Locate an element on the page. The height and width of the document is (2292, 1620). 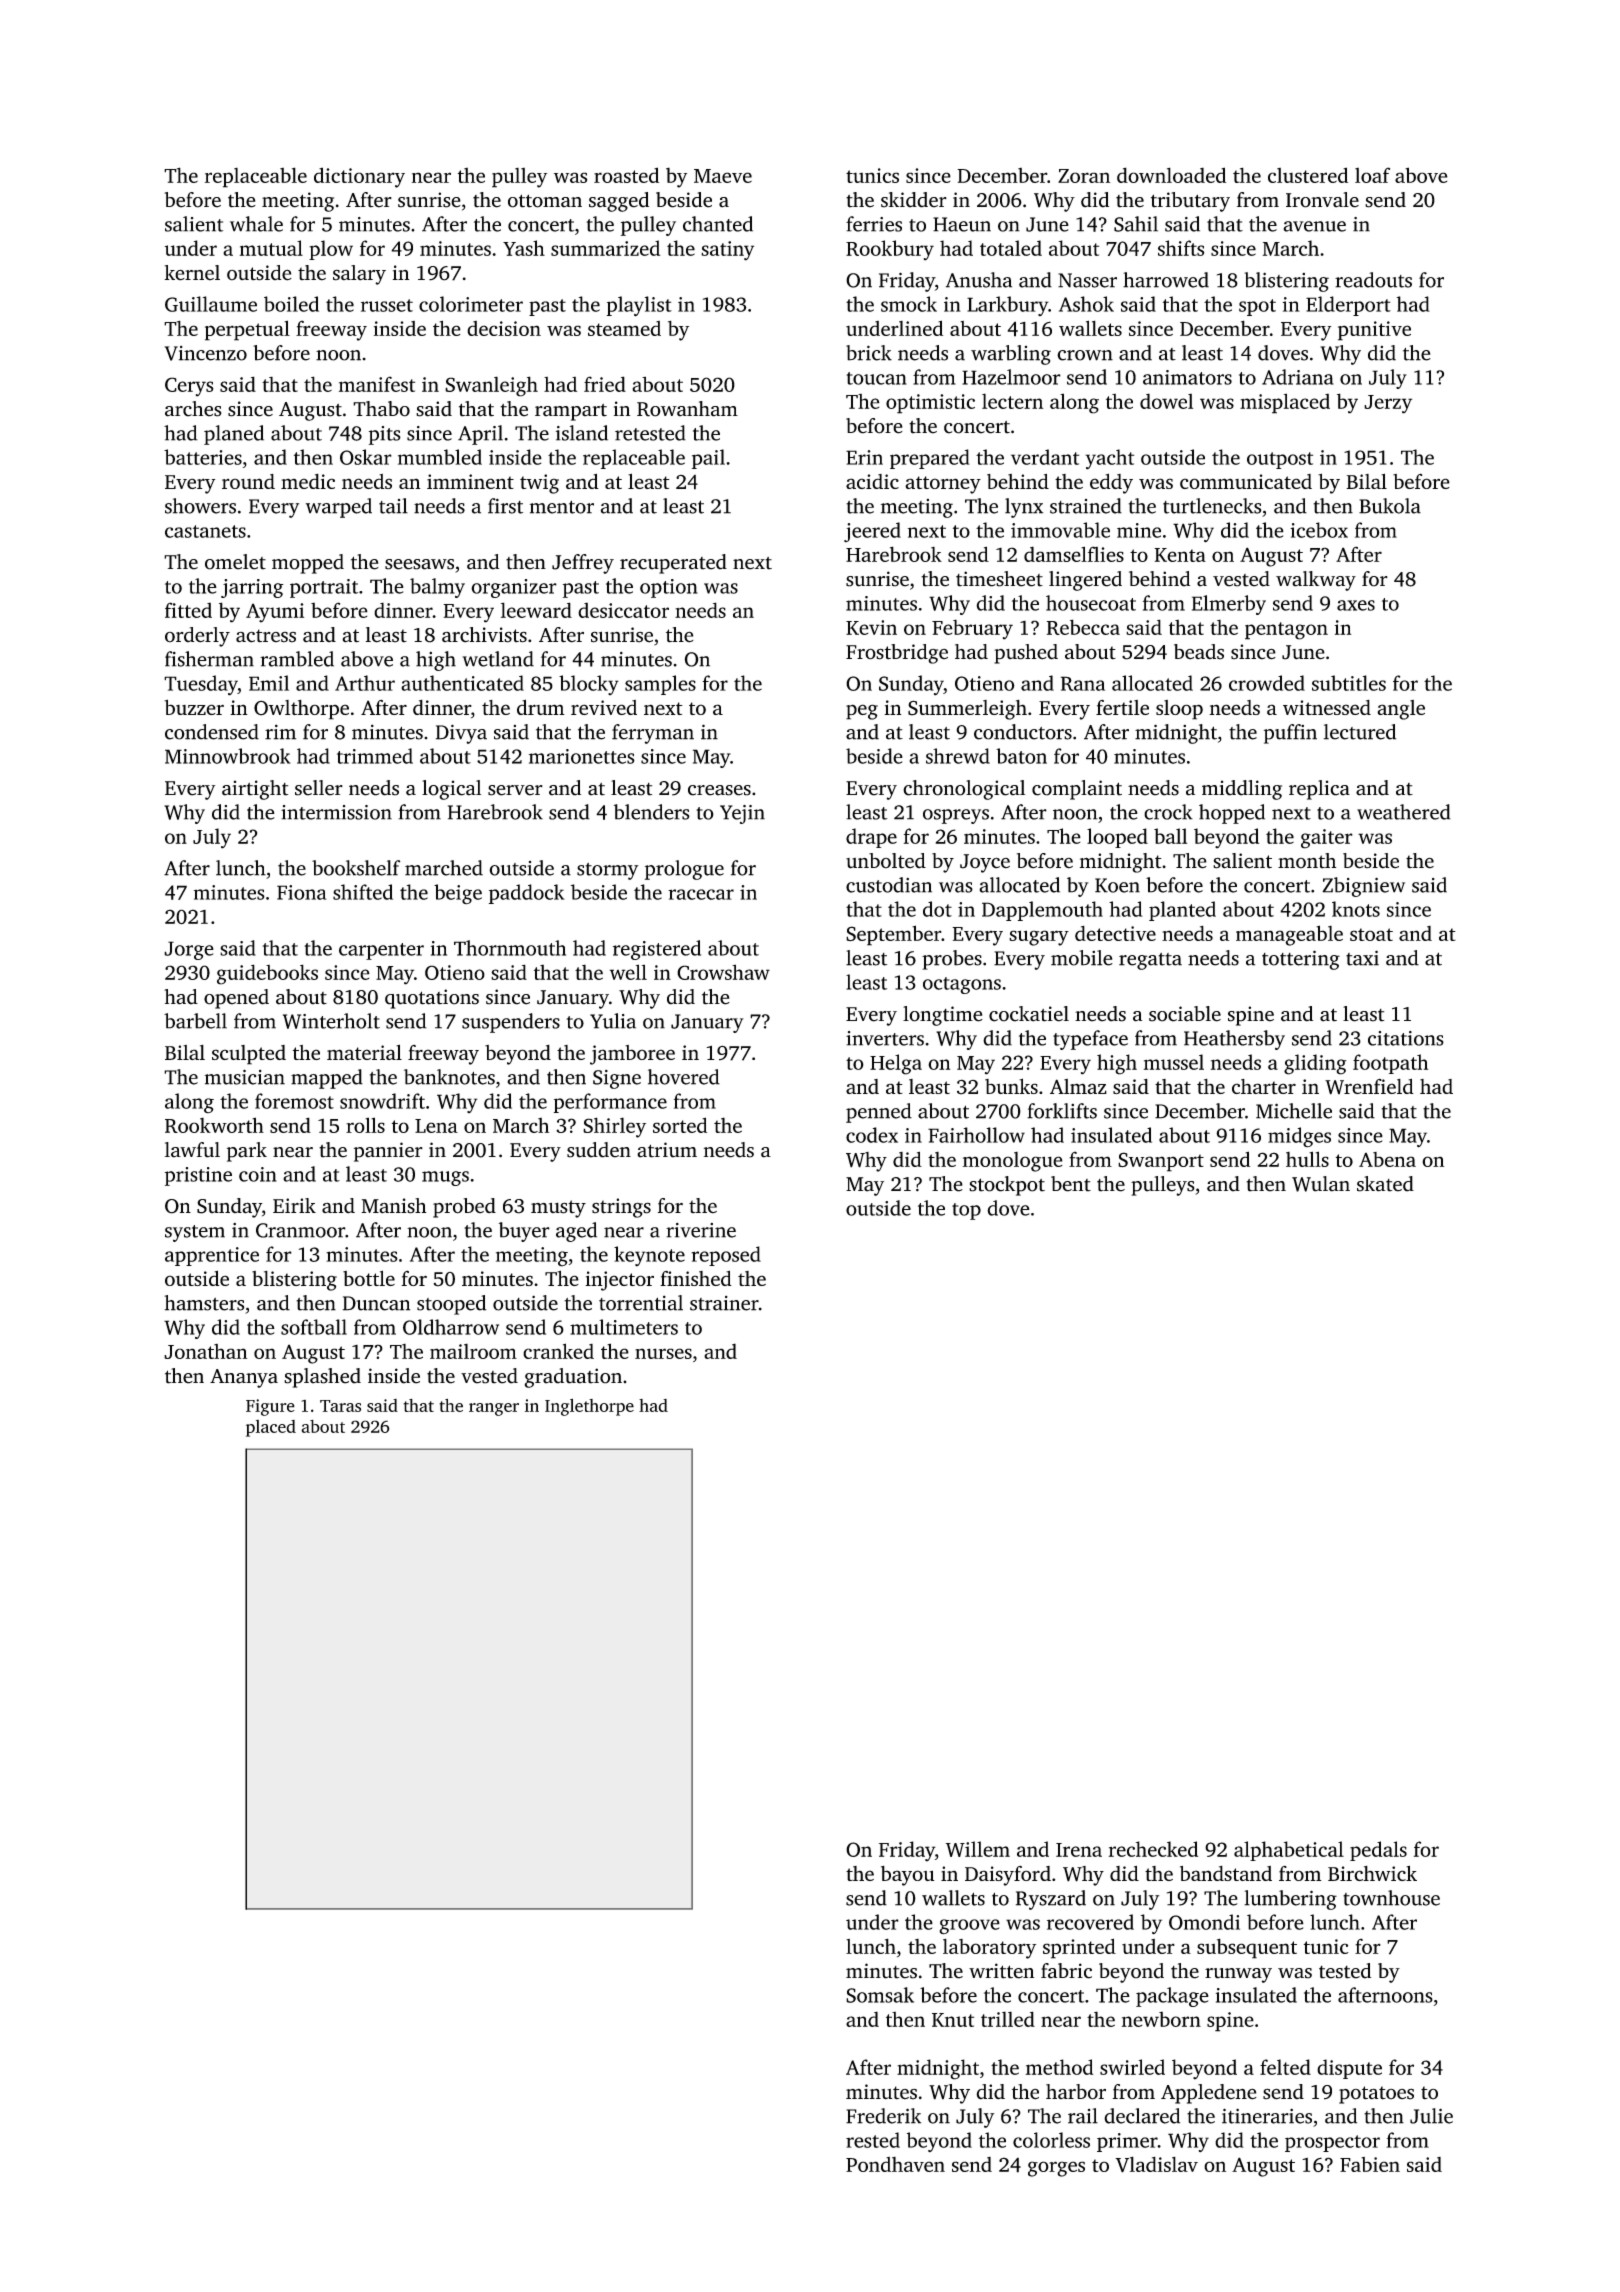
townhouse is located at coordinates (1391, 1898).
